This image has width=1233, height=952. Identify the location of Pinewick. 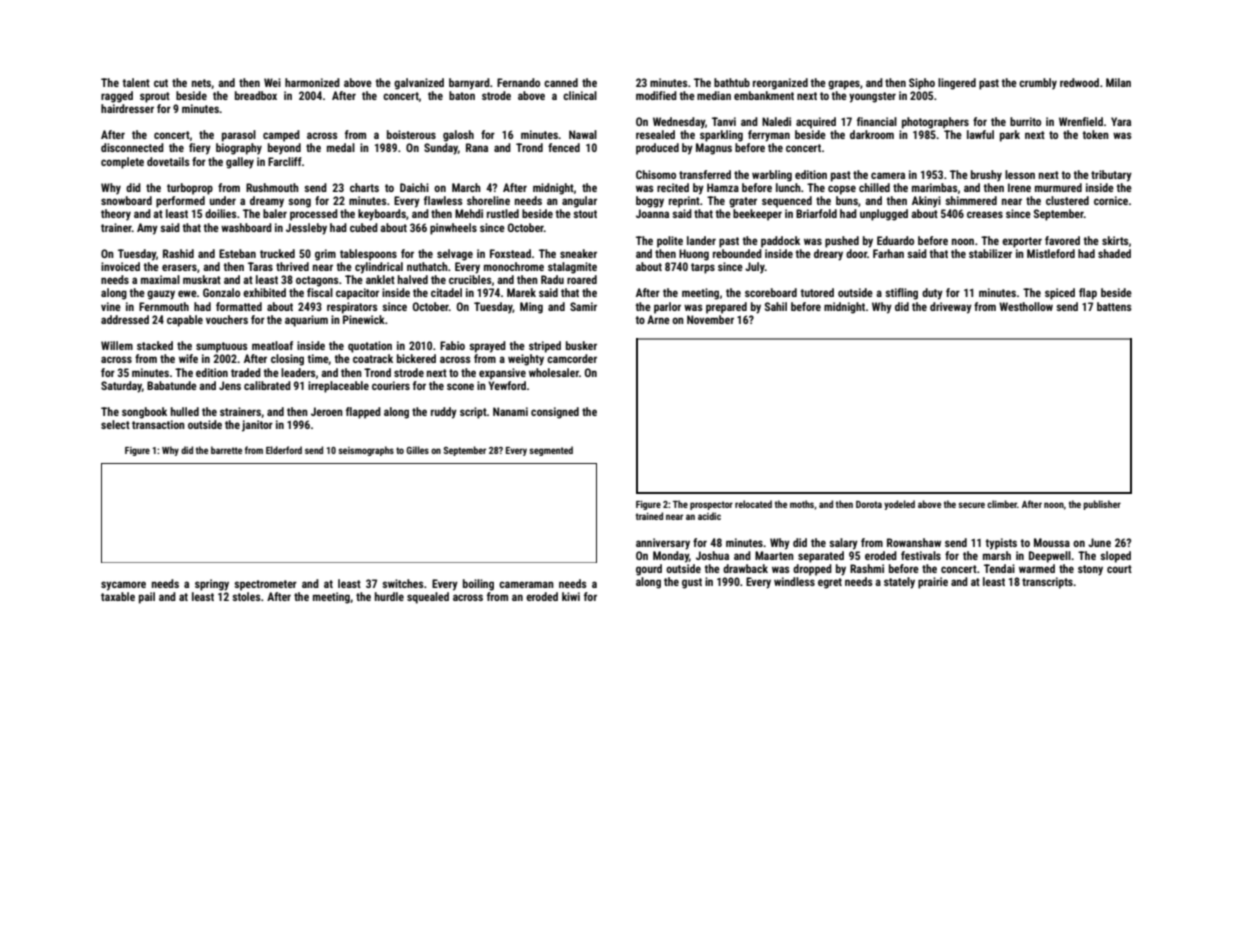
(364, 319).
